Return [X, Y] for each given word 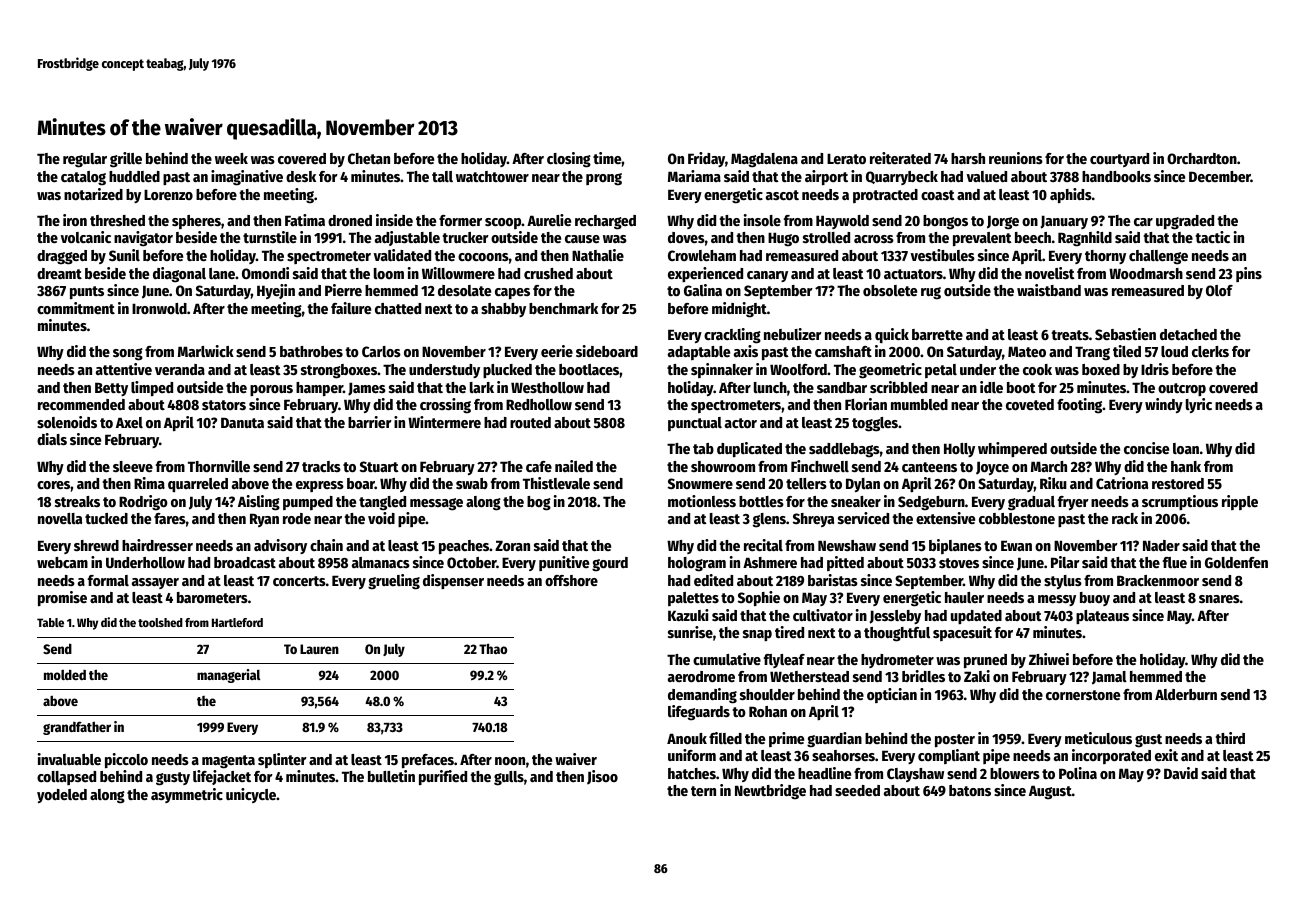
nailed [574, 466]
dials [52, 439]
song [128, 354]
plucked [507, 371]
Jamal [1109, 678]
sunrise [690, 632]
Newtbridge [770, 792]
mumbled [919, 404]
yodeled [62, 796]
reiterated [900, 158]
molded [65, 674]
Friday [706, 159]
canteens [929, 467]
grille [126, 160]
